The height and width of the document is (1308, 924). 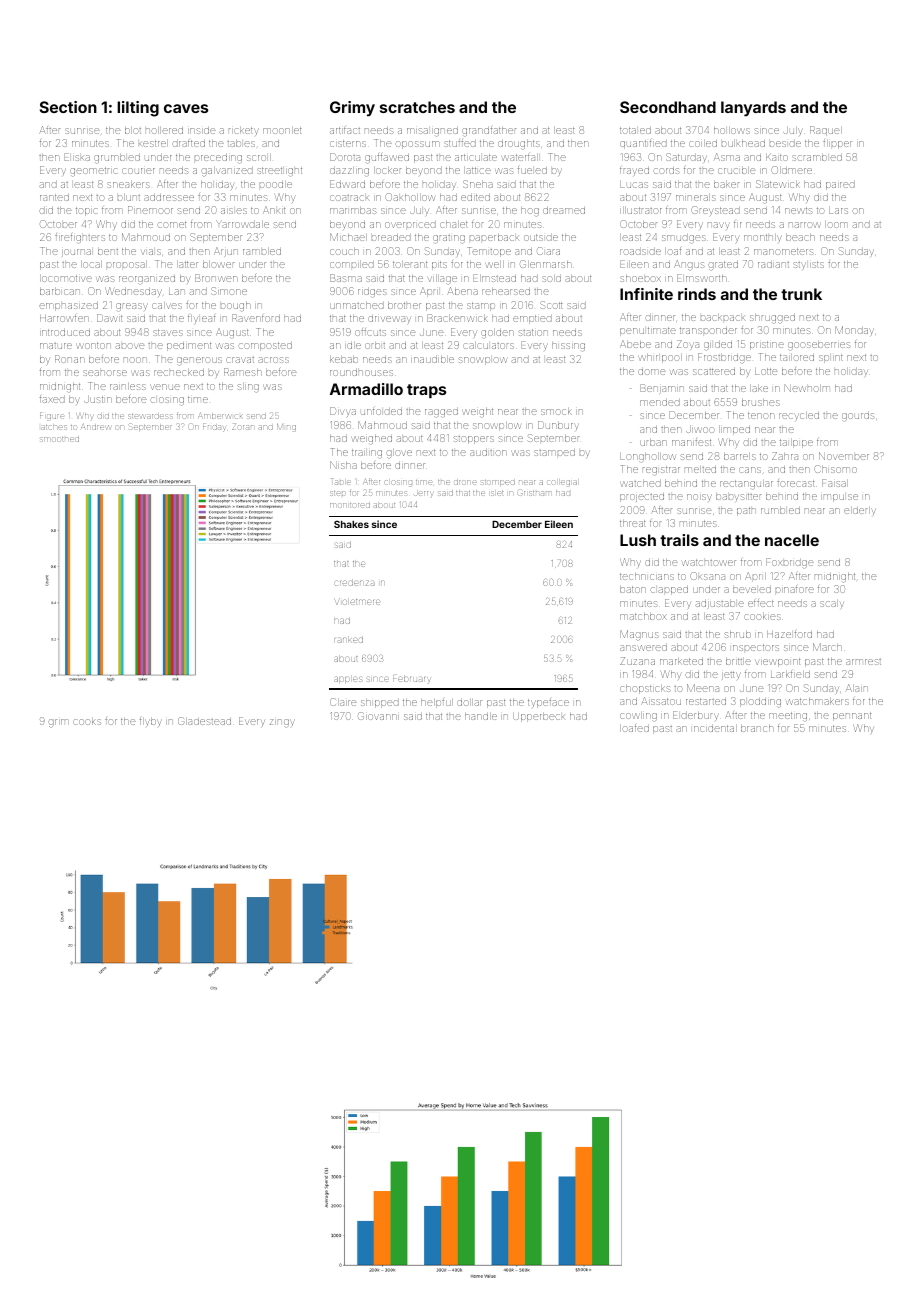 What do you see at coordinates (858, 416) in the document?
I see `gourds` at bounding box center [858, 416].
